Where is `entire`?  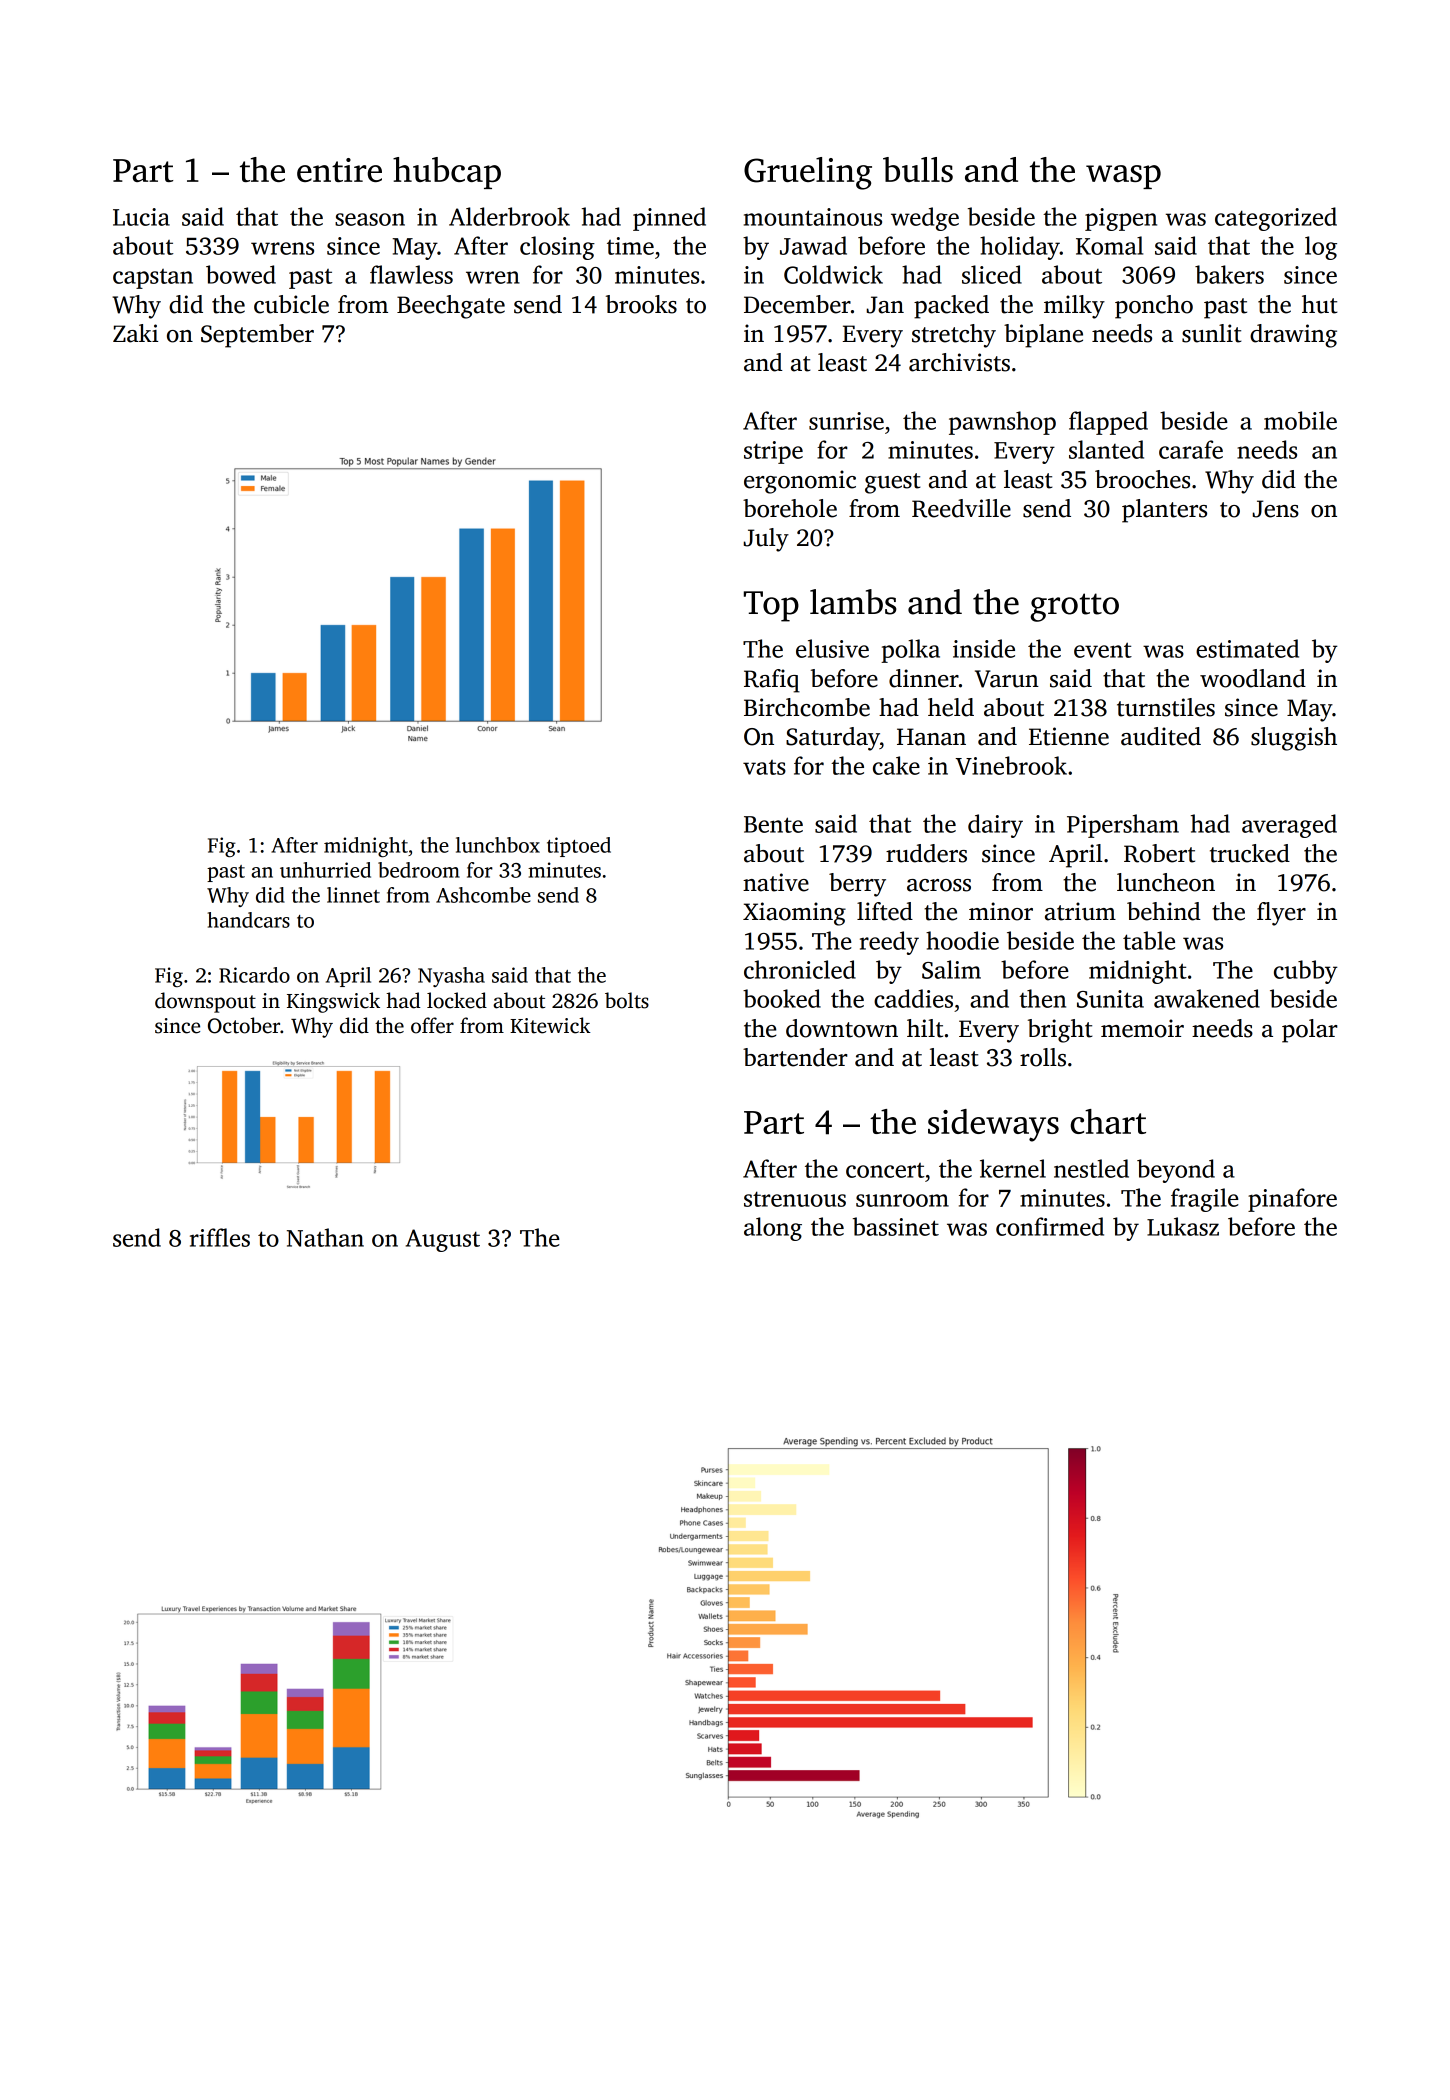 entire is located at coordinates (339, 170).
